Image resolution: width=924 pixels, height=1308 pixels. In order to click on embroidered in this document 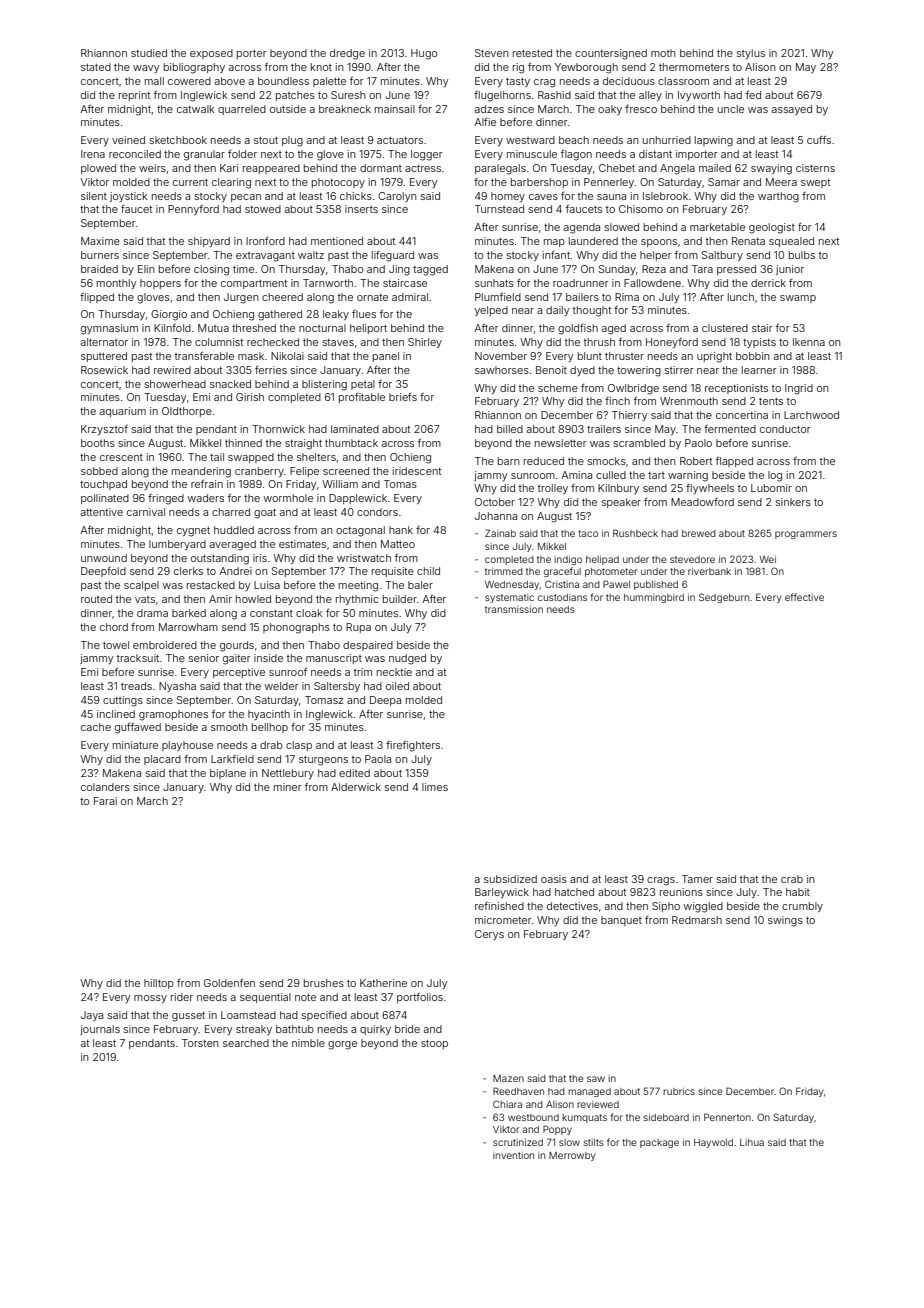, I will do `click(165, 645)`.
